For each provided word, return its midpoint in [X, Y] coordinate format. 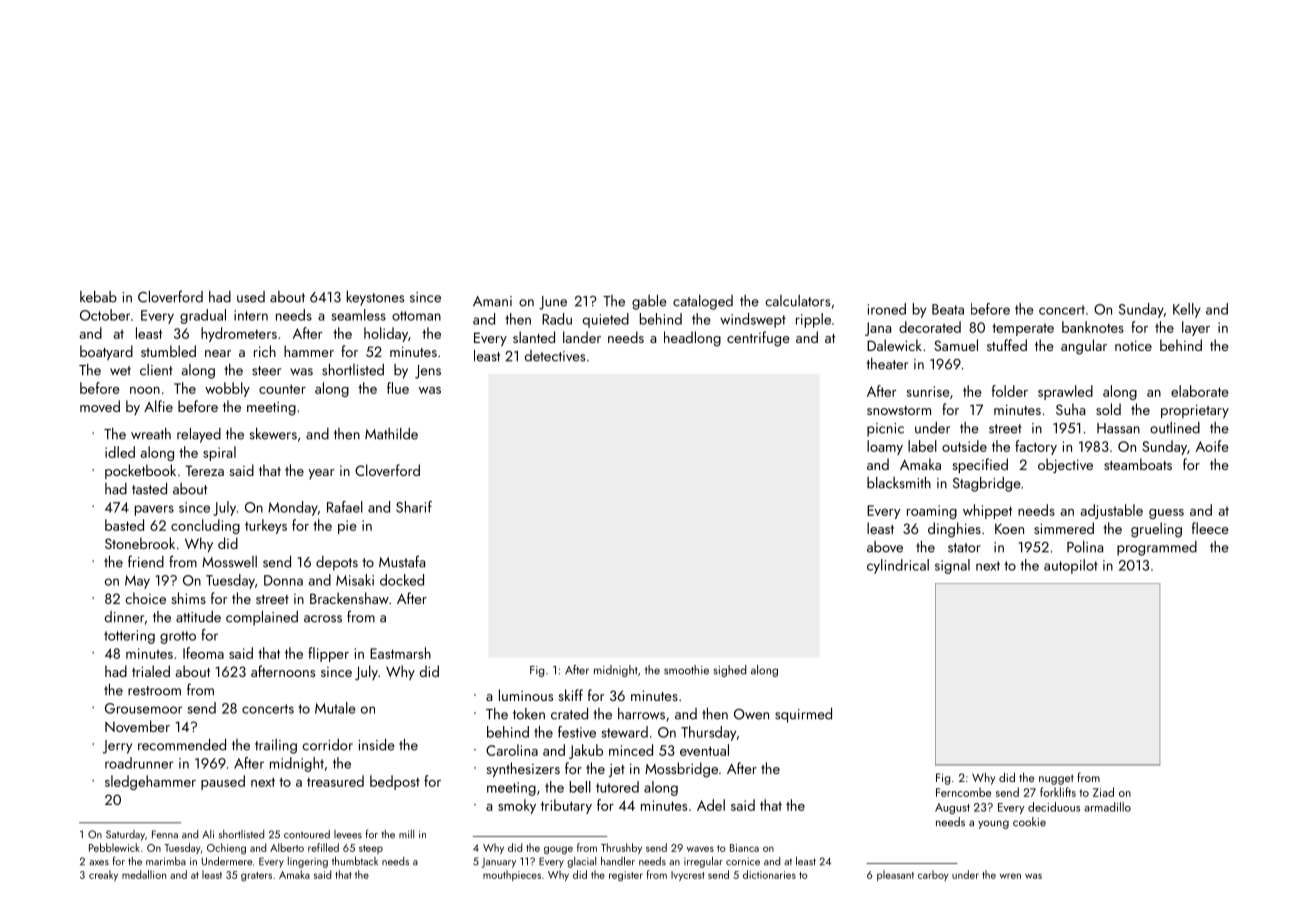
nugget [1056, 779]
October [105, 315]
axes [99, 863]
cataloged [703, 302]
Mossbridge [681, 770]
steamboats [1138, 464]
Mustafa [402, 561]
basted [124, 525]
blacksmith [899, 482]
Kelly [1187, 310]
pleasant [895, 875]
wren [1010, 876]
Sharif [414, 507]
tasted [149, 488]
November [137, 726]
